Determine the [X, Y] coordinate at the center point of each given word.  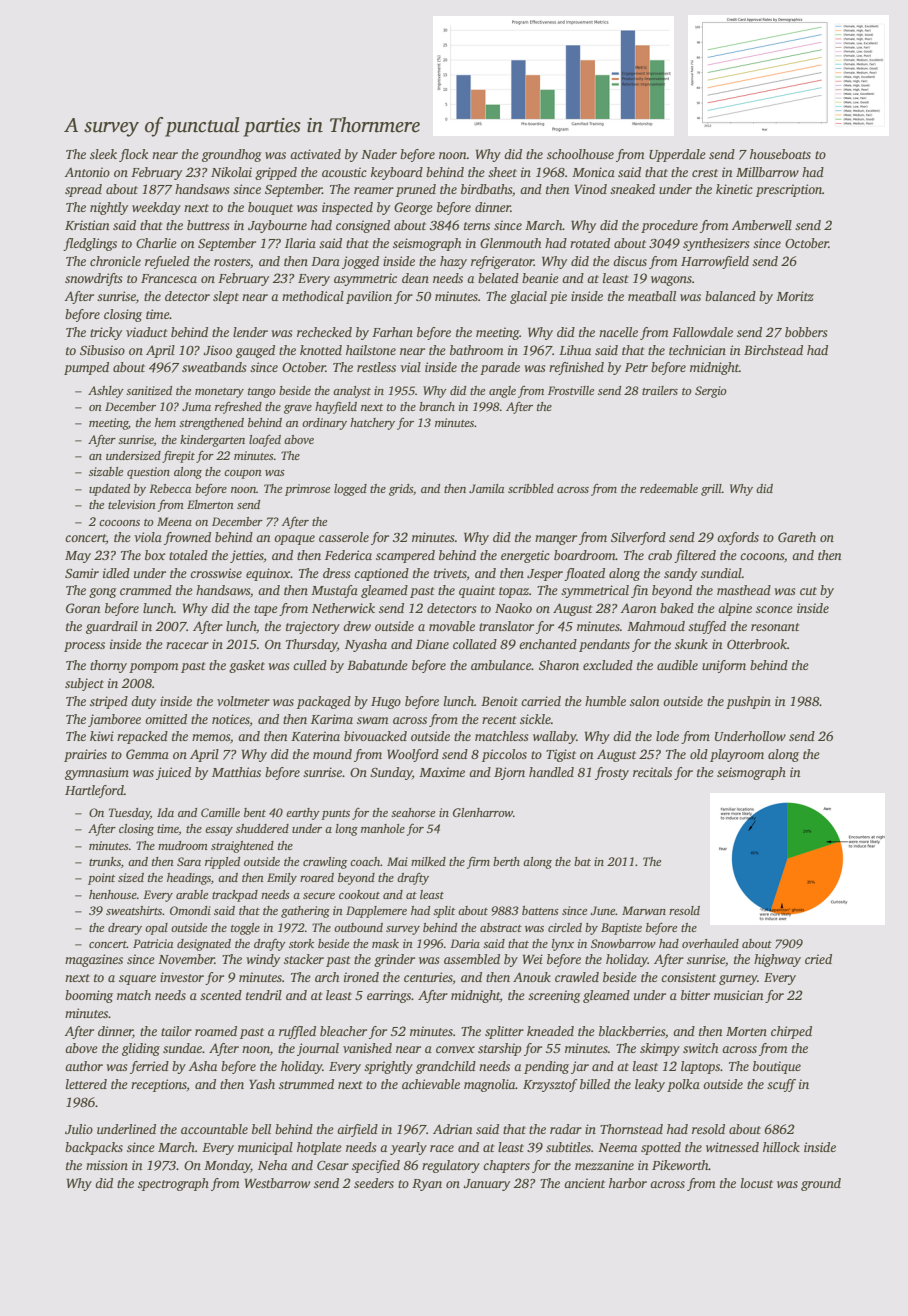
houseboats [780, 154]
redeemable [669, 488]
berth [506, 861]
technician [697, 350]
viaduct [146, 332]
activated [315, 154]
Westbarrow [277, 1183]
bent [255, 812]
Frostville [571, 390]
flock [133, 155]
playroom [737, 755]
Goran [83, 608]
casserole [344, 537]
